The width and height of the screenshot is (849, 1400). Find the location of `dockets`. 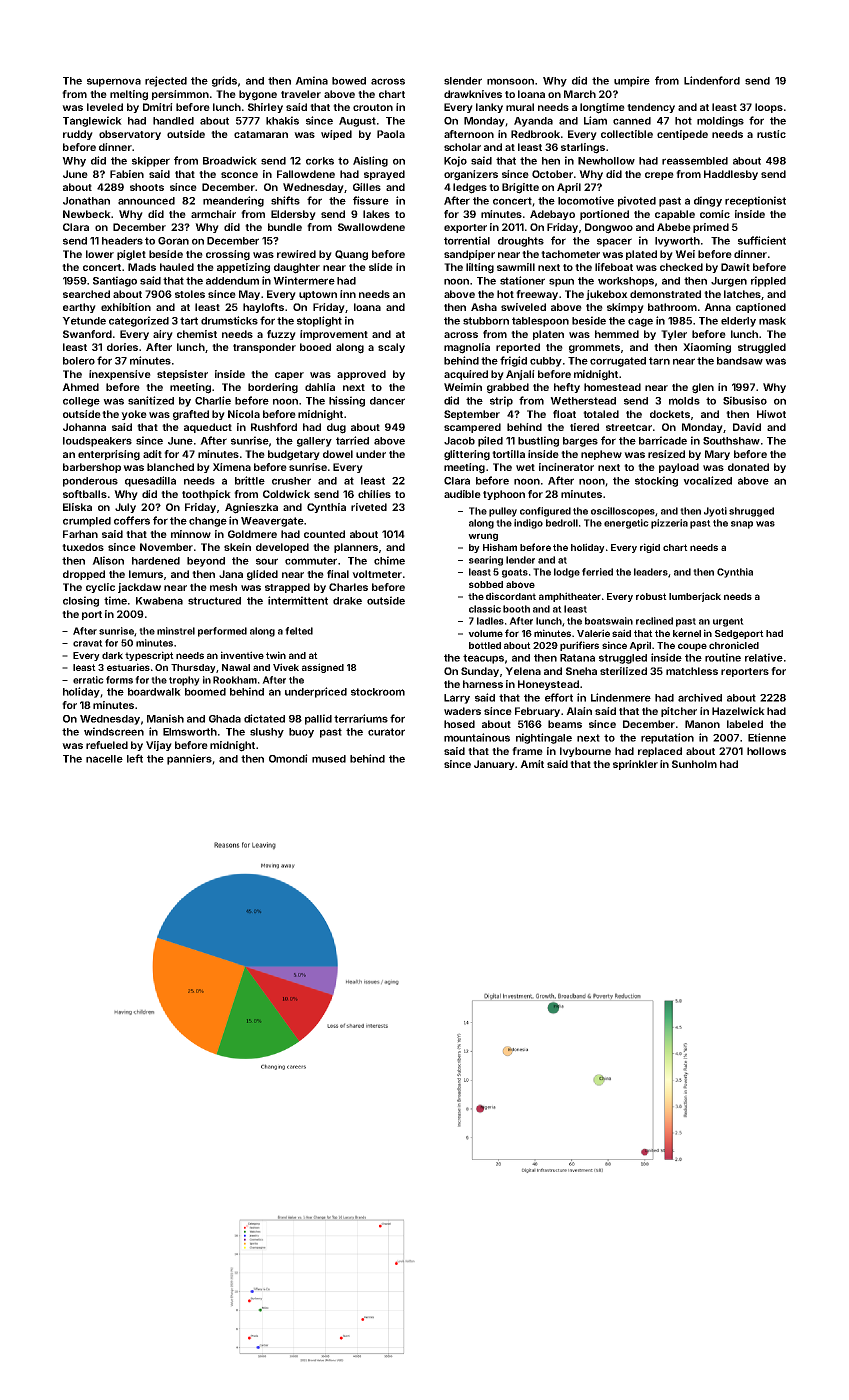

dockets is located at coordinates (670, 414).
